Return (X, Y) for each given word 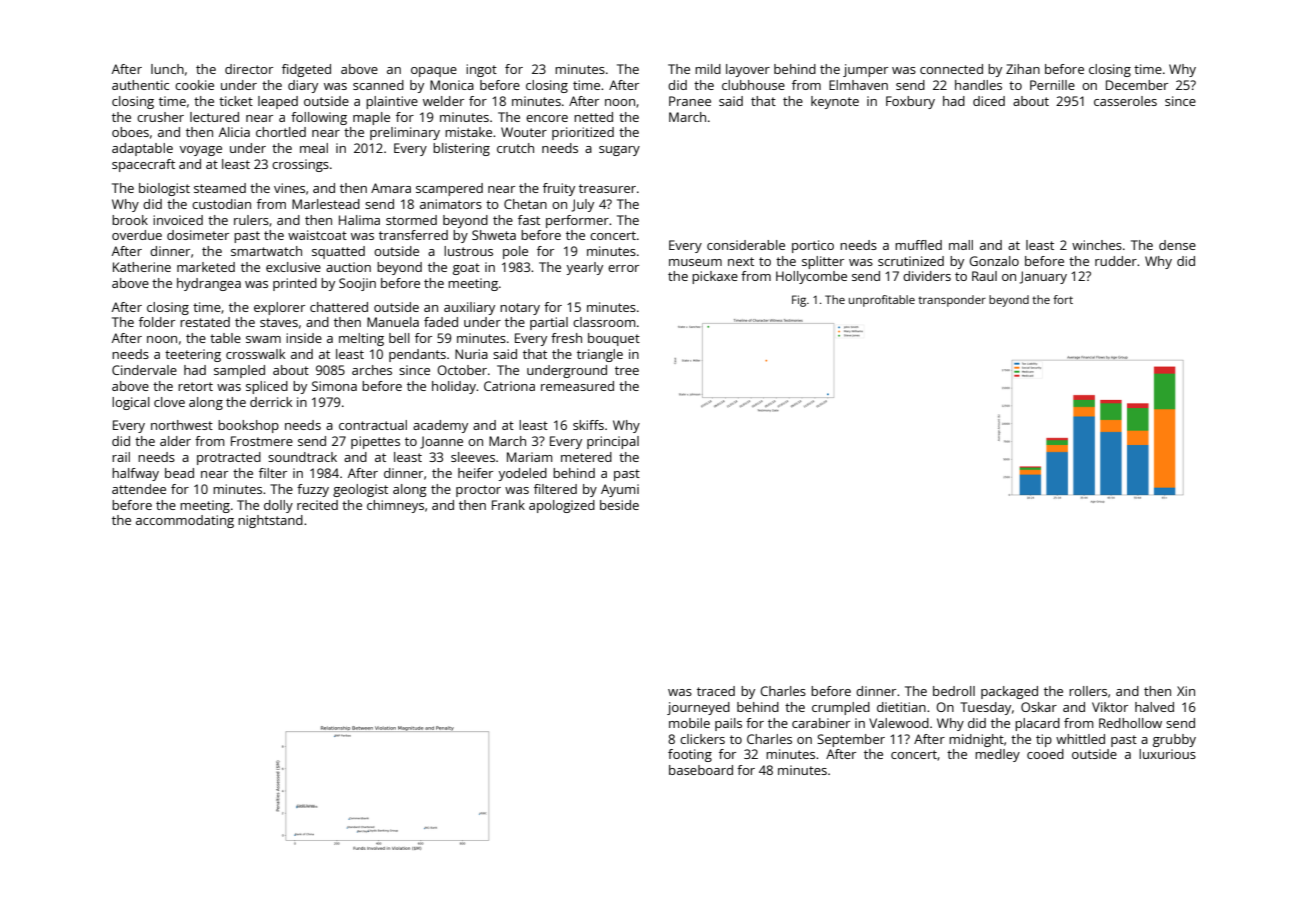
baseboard (701, 770)
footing (690, 755)
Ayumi (620, 490)
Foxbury (910, 102)
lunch (167, 69)
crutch (515, 148)
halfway (135, 474)
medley (997, 755)
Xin (1186, 691)
